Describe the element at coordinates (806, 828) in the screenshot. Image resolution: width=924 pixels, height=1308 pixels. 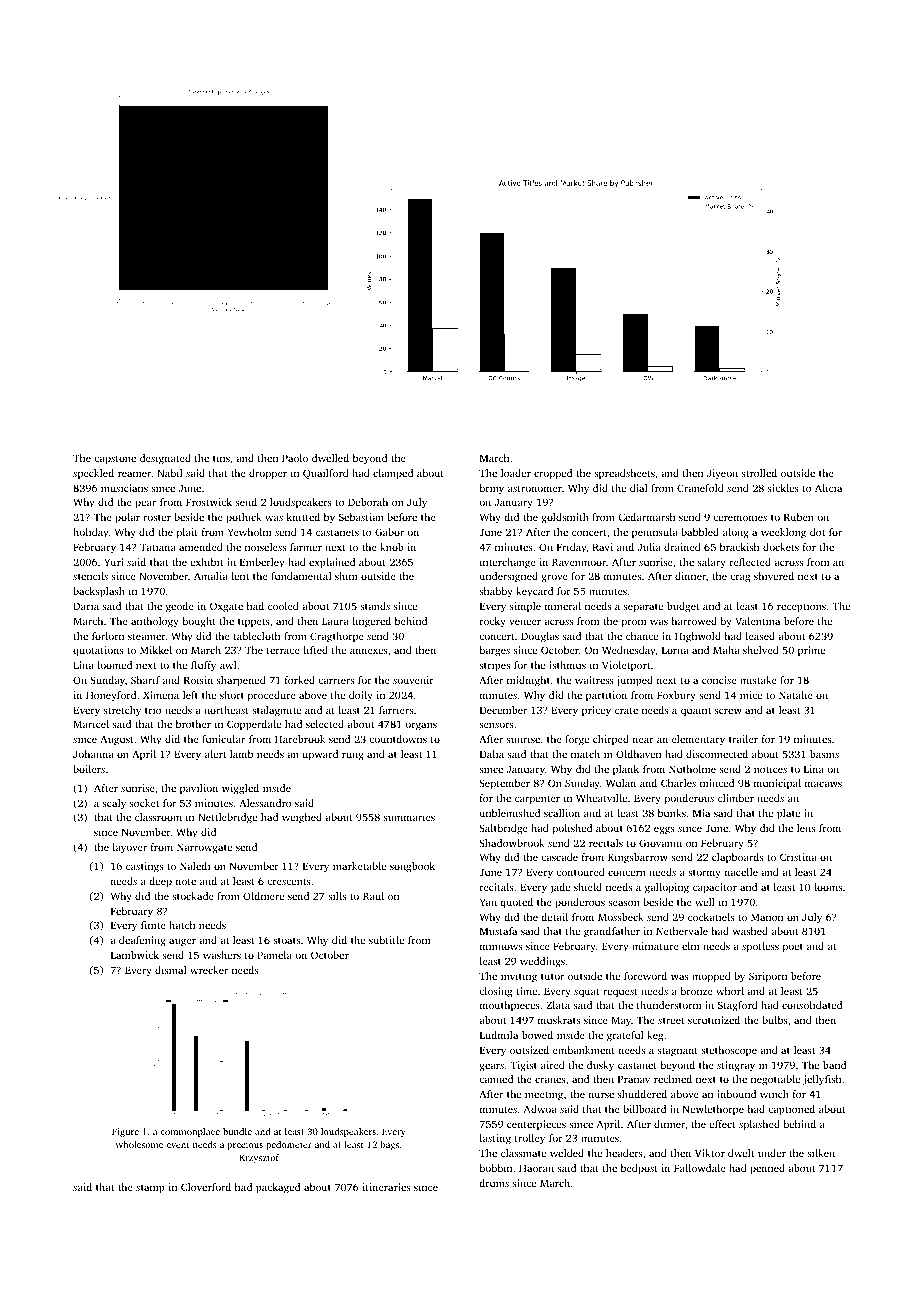
I see `lens` at that location.
